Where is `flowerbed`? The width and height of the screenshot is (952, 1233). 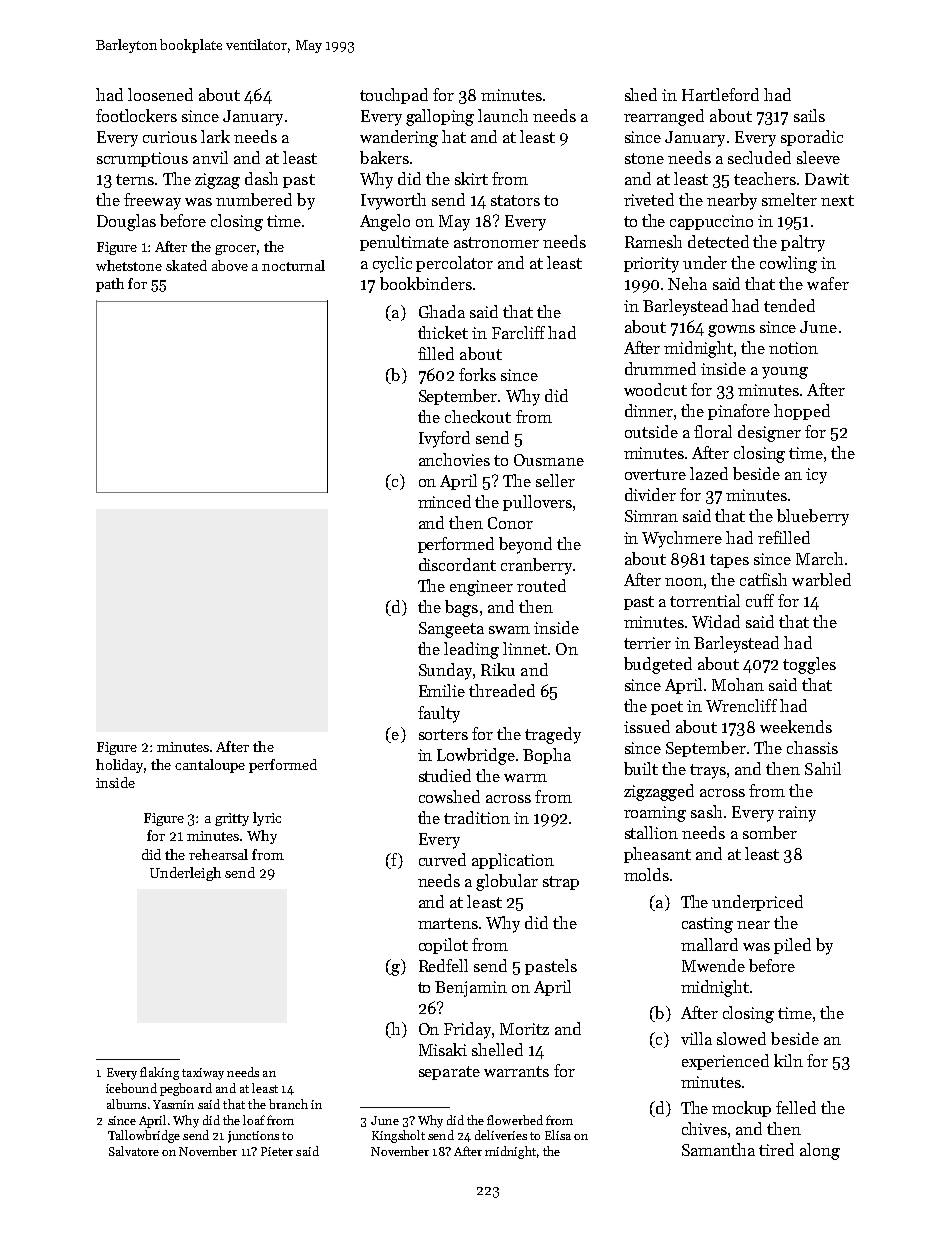 flowerbed is located at coordinates (515, 1120).
